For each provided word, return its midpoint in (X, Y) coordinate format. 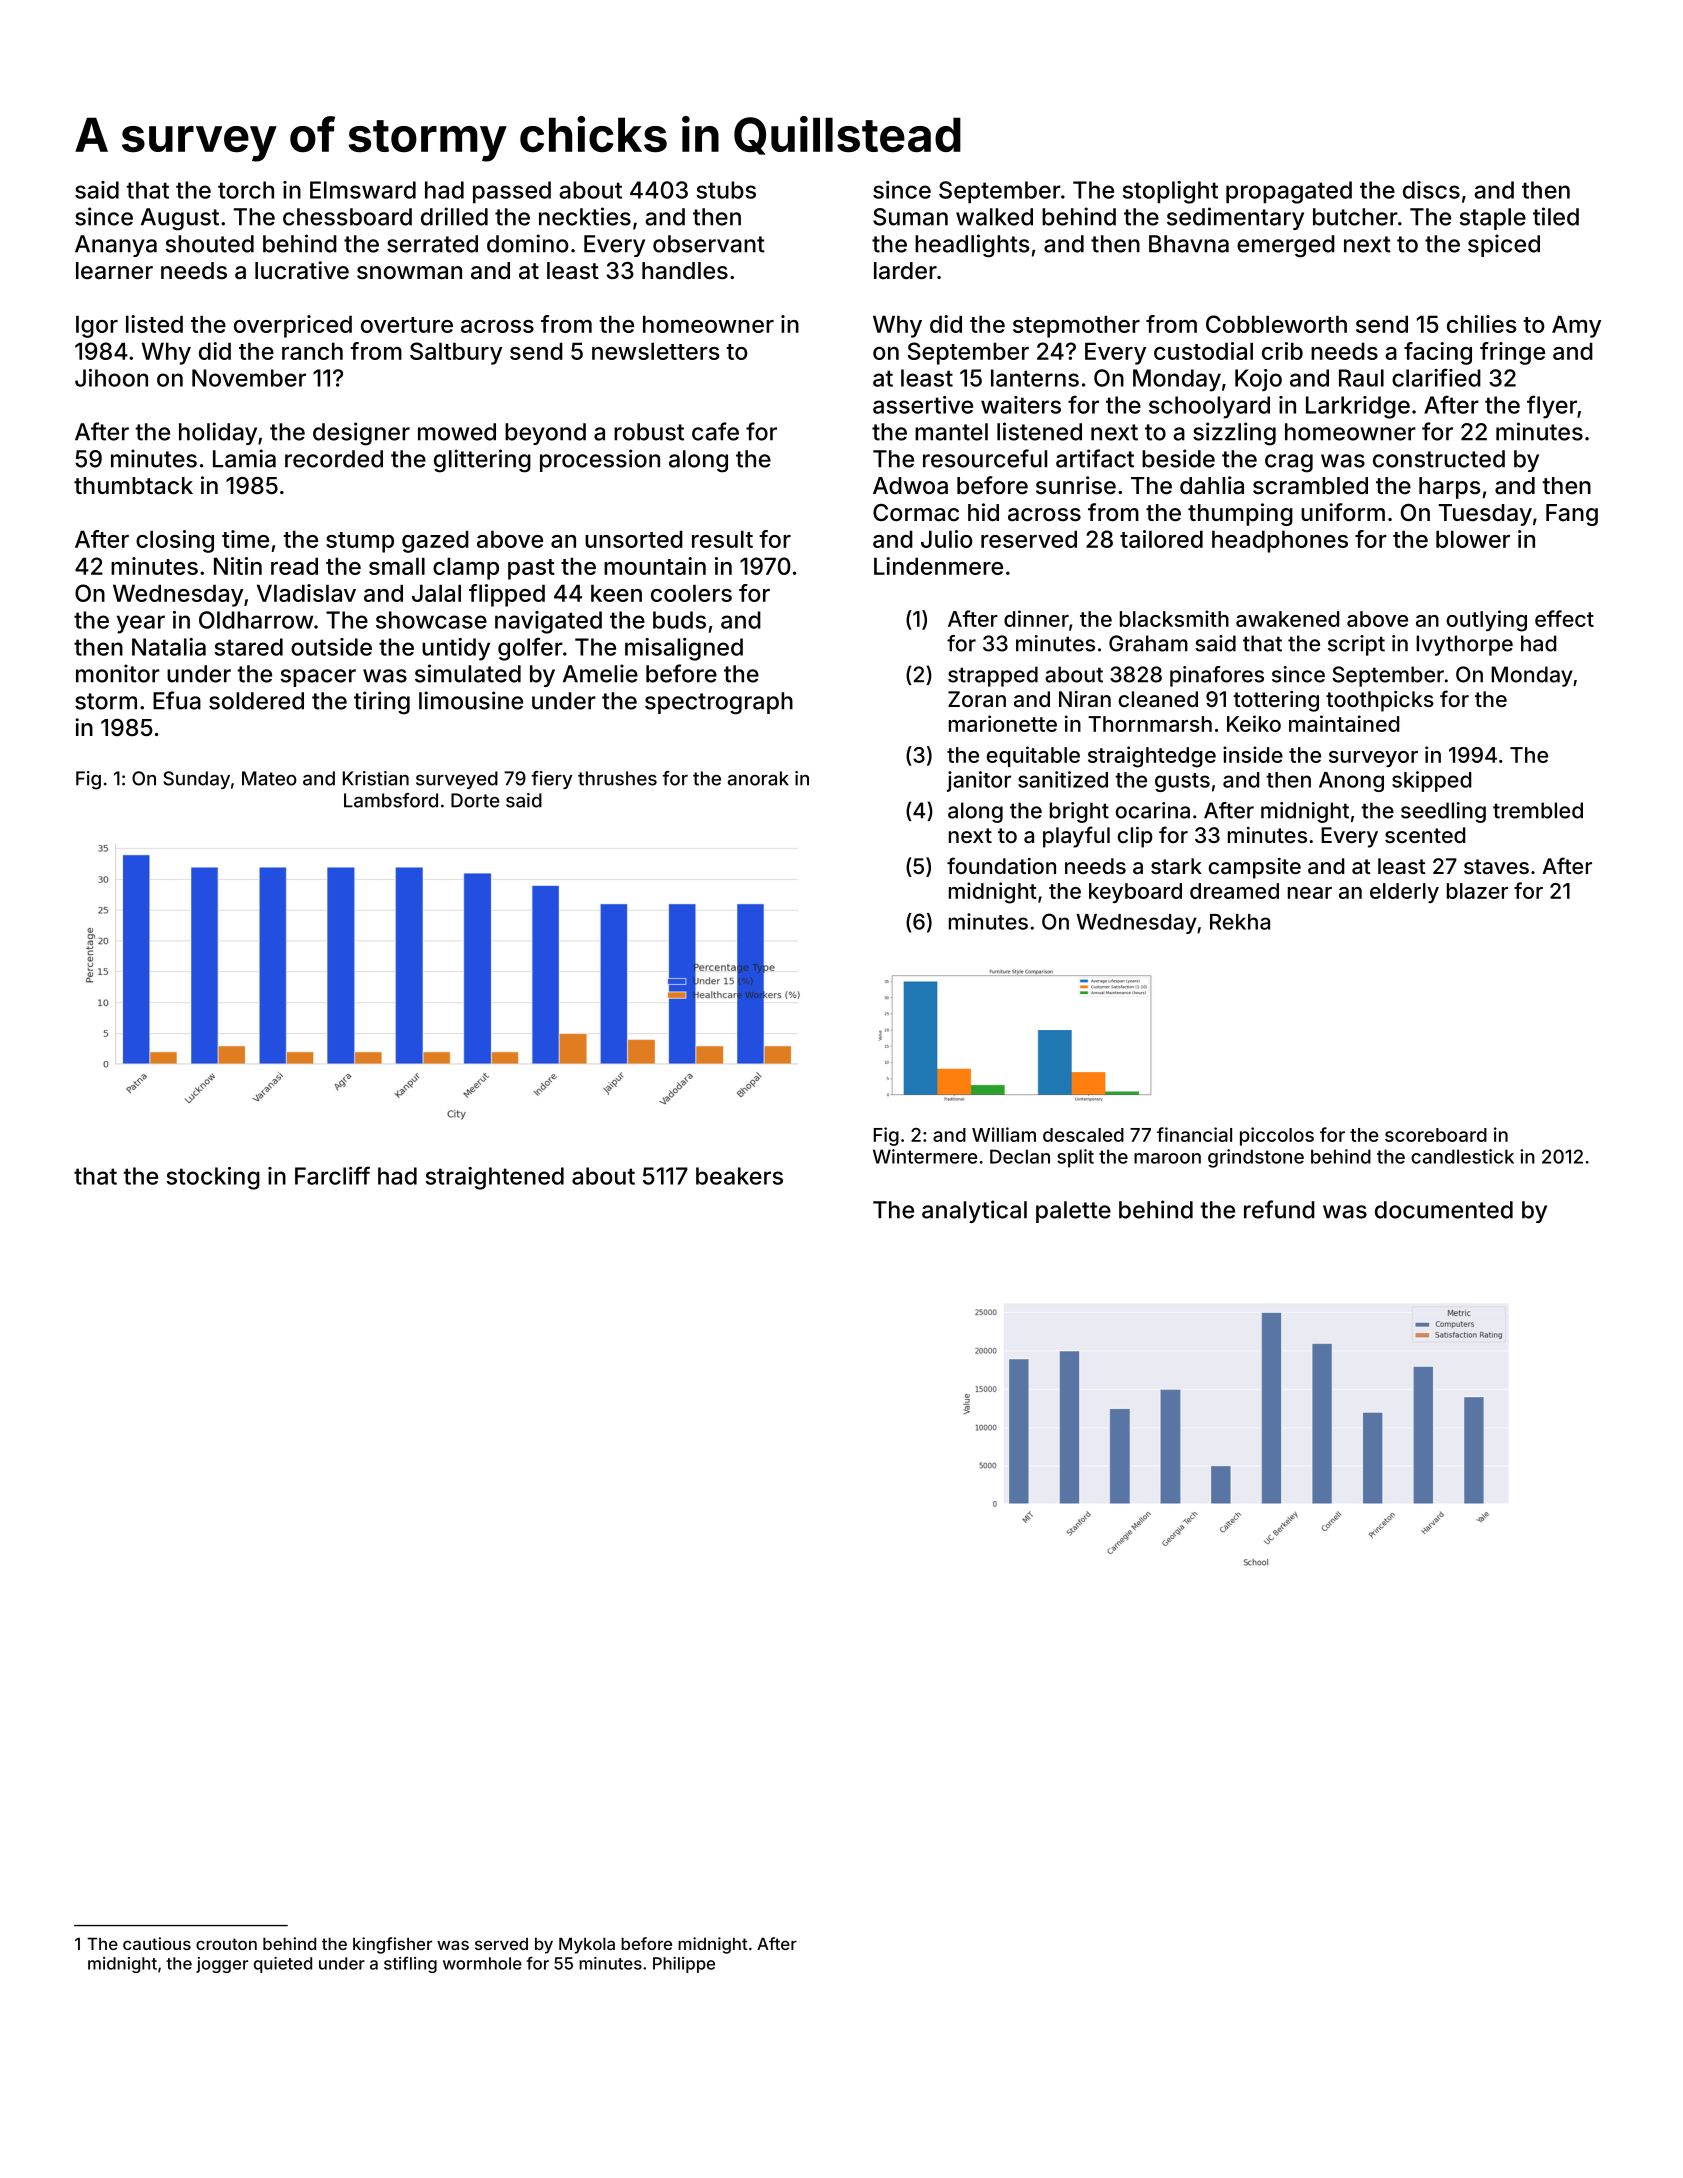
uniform (1343, 512)
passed (512, 192)
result (722, 539)
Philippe (684, 1965)
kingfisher (392, 1945)
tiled (1556, 216)
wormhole (482, 1963)
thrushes (617, 778)
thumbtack (133, 486)
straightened (495, 1178)
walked (994, 217)
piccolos (1277, 1136)
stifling (410, 1964)
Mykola (587, 1945)
